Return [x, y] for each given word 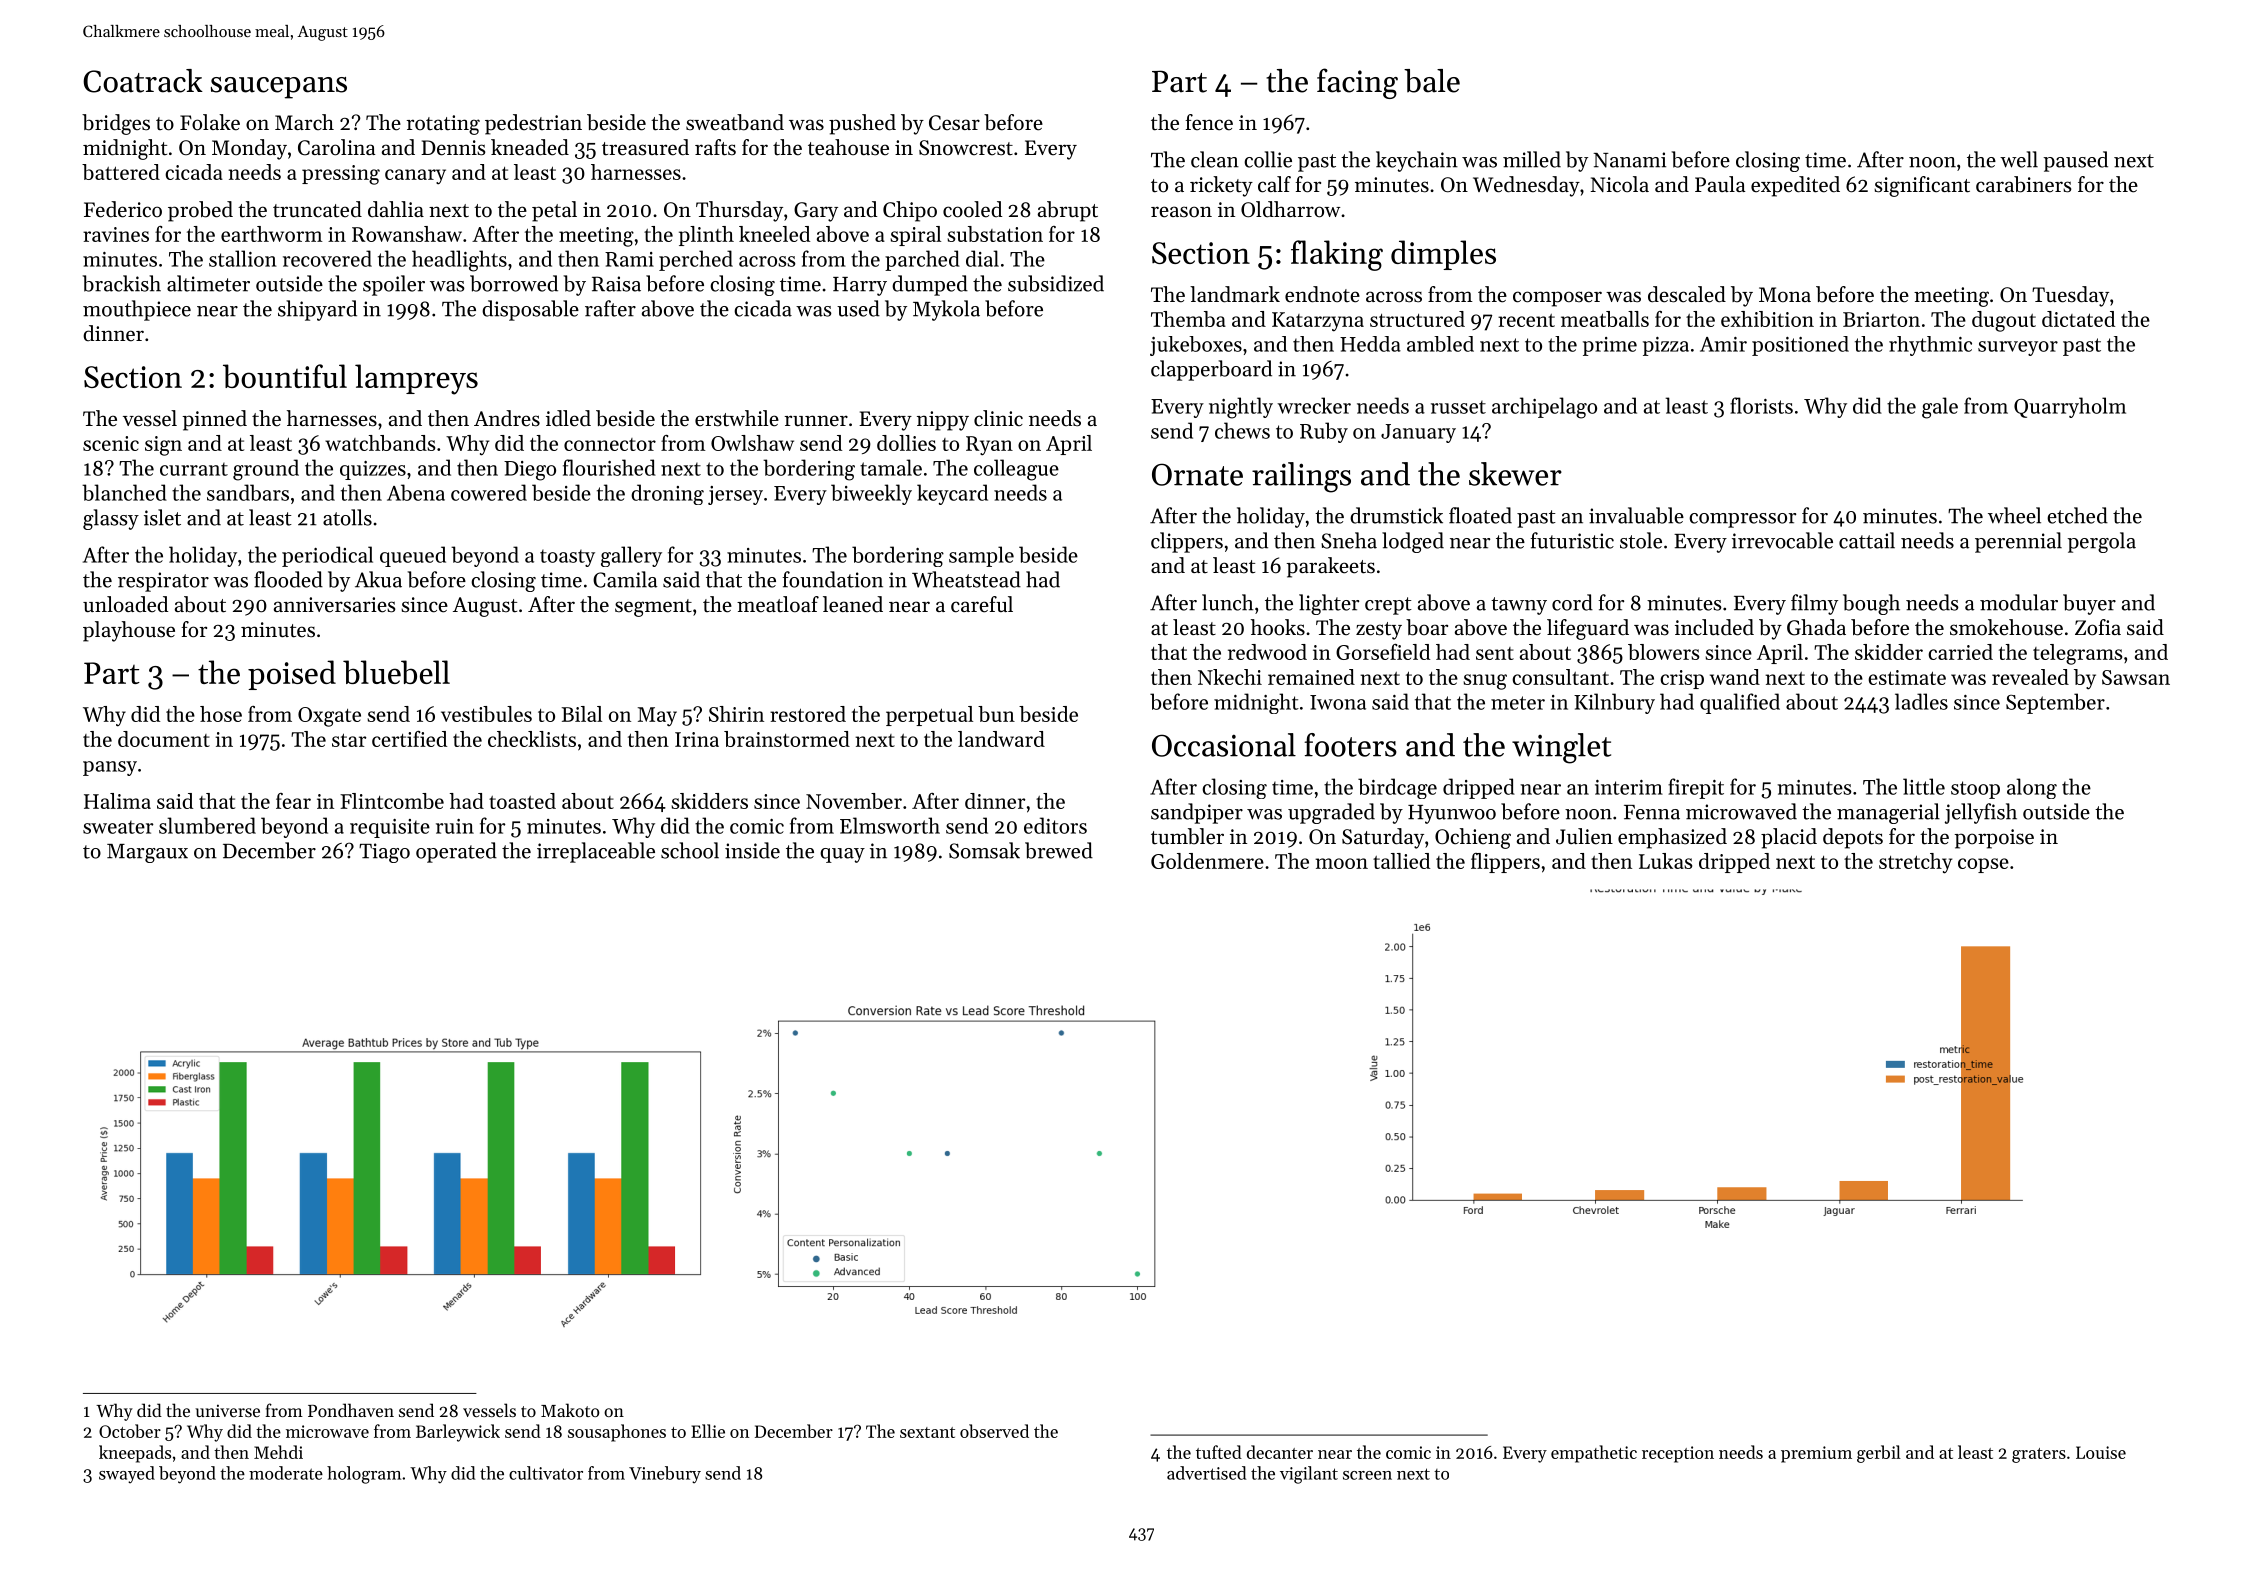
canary [415, 177]
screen [1367, 1475]
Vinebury [665, 1474]
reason [1181, 212]
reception [1678, 1454]
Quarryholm [2070, 407]
